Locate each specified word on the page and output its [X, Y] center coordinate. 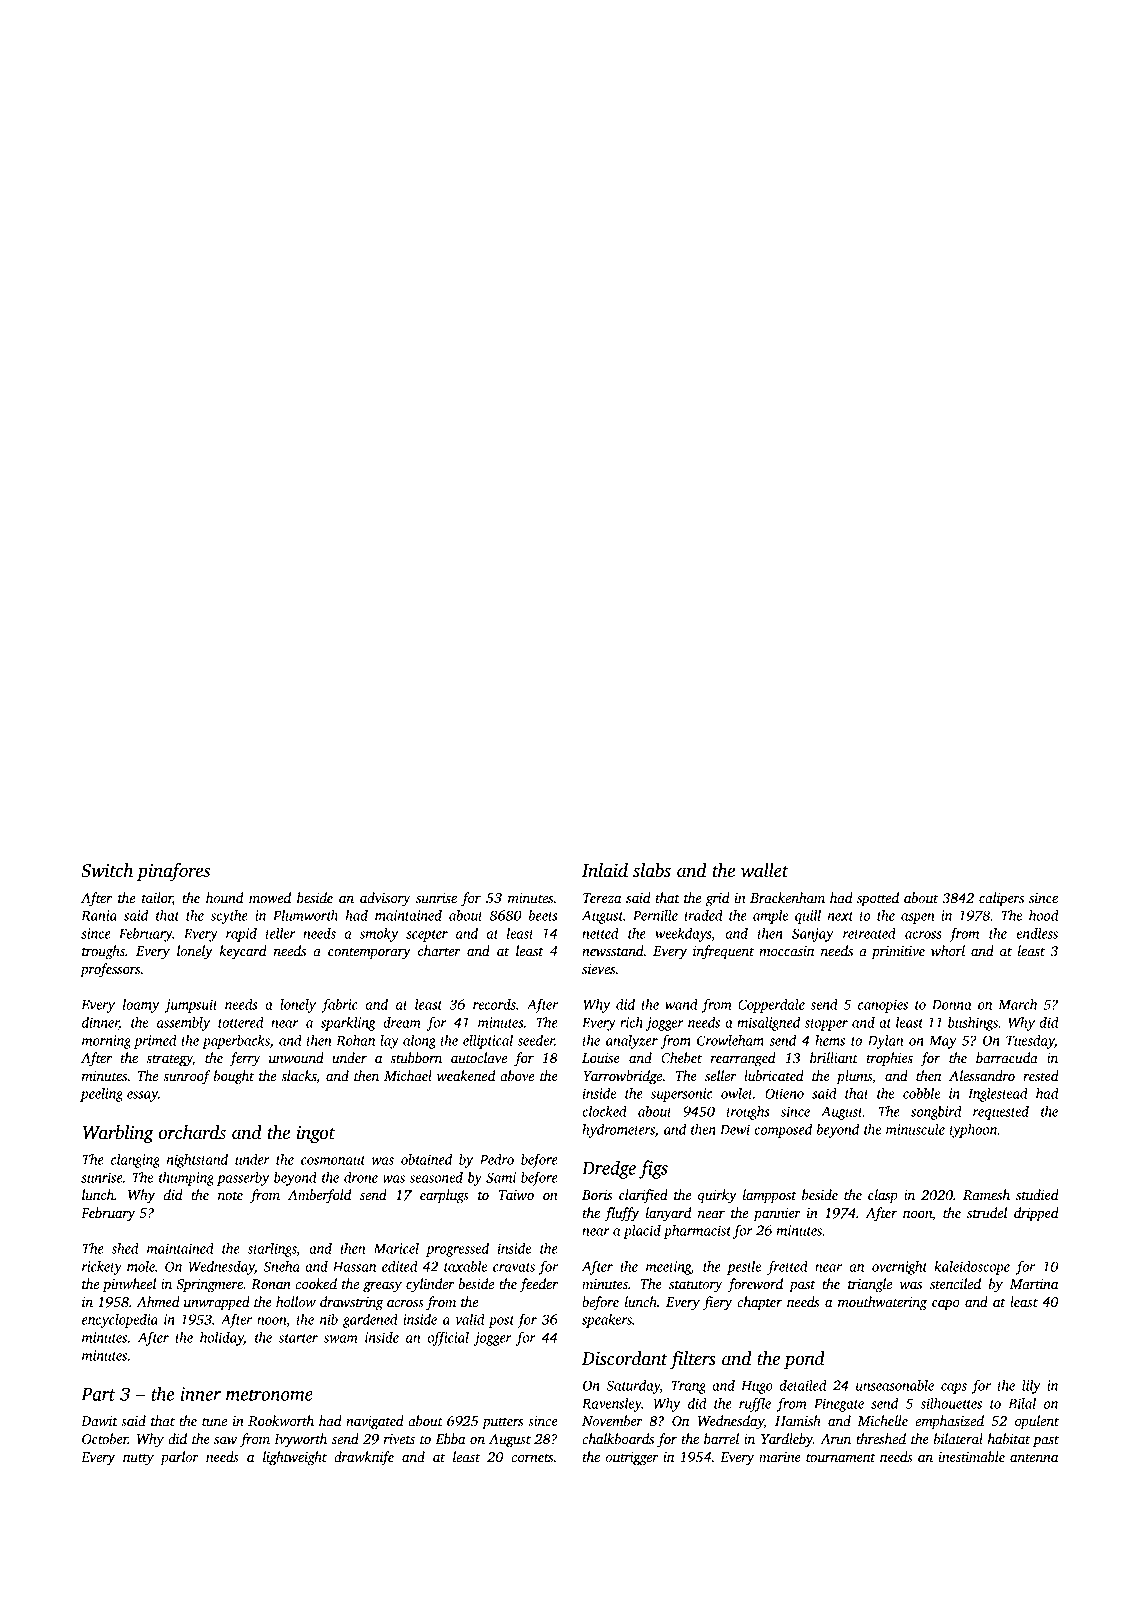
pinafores [173, 872]
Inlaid [605, 870]
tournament [840, 1457]
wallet [765, 870]
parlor [179, 1458]
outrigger [632, 1458]
